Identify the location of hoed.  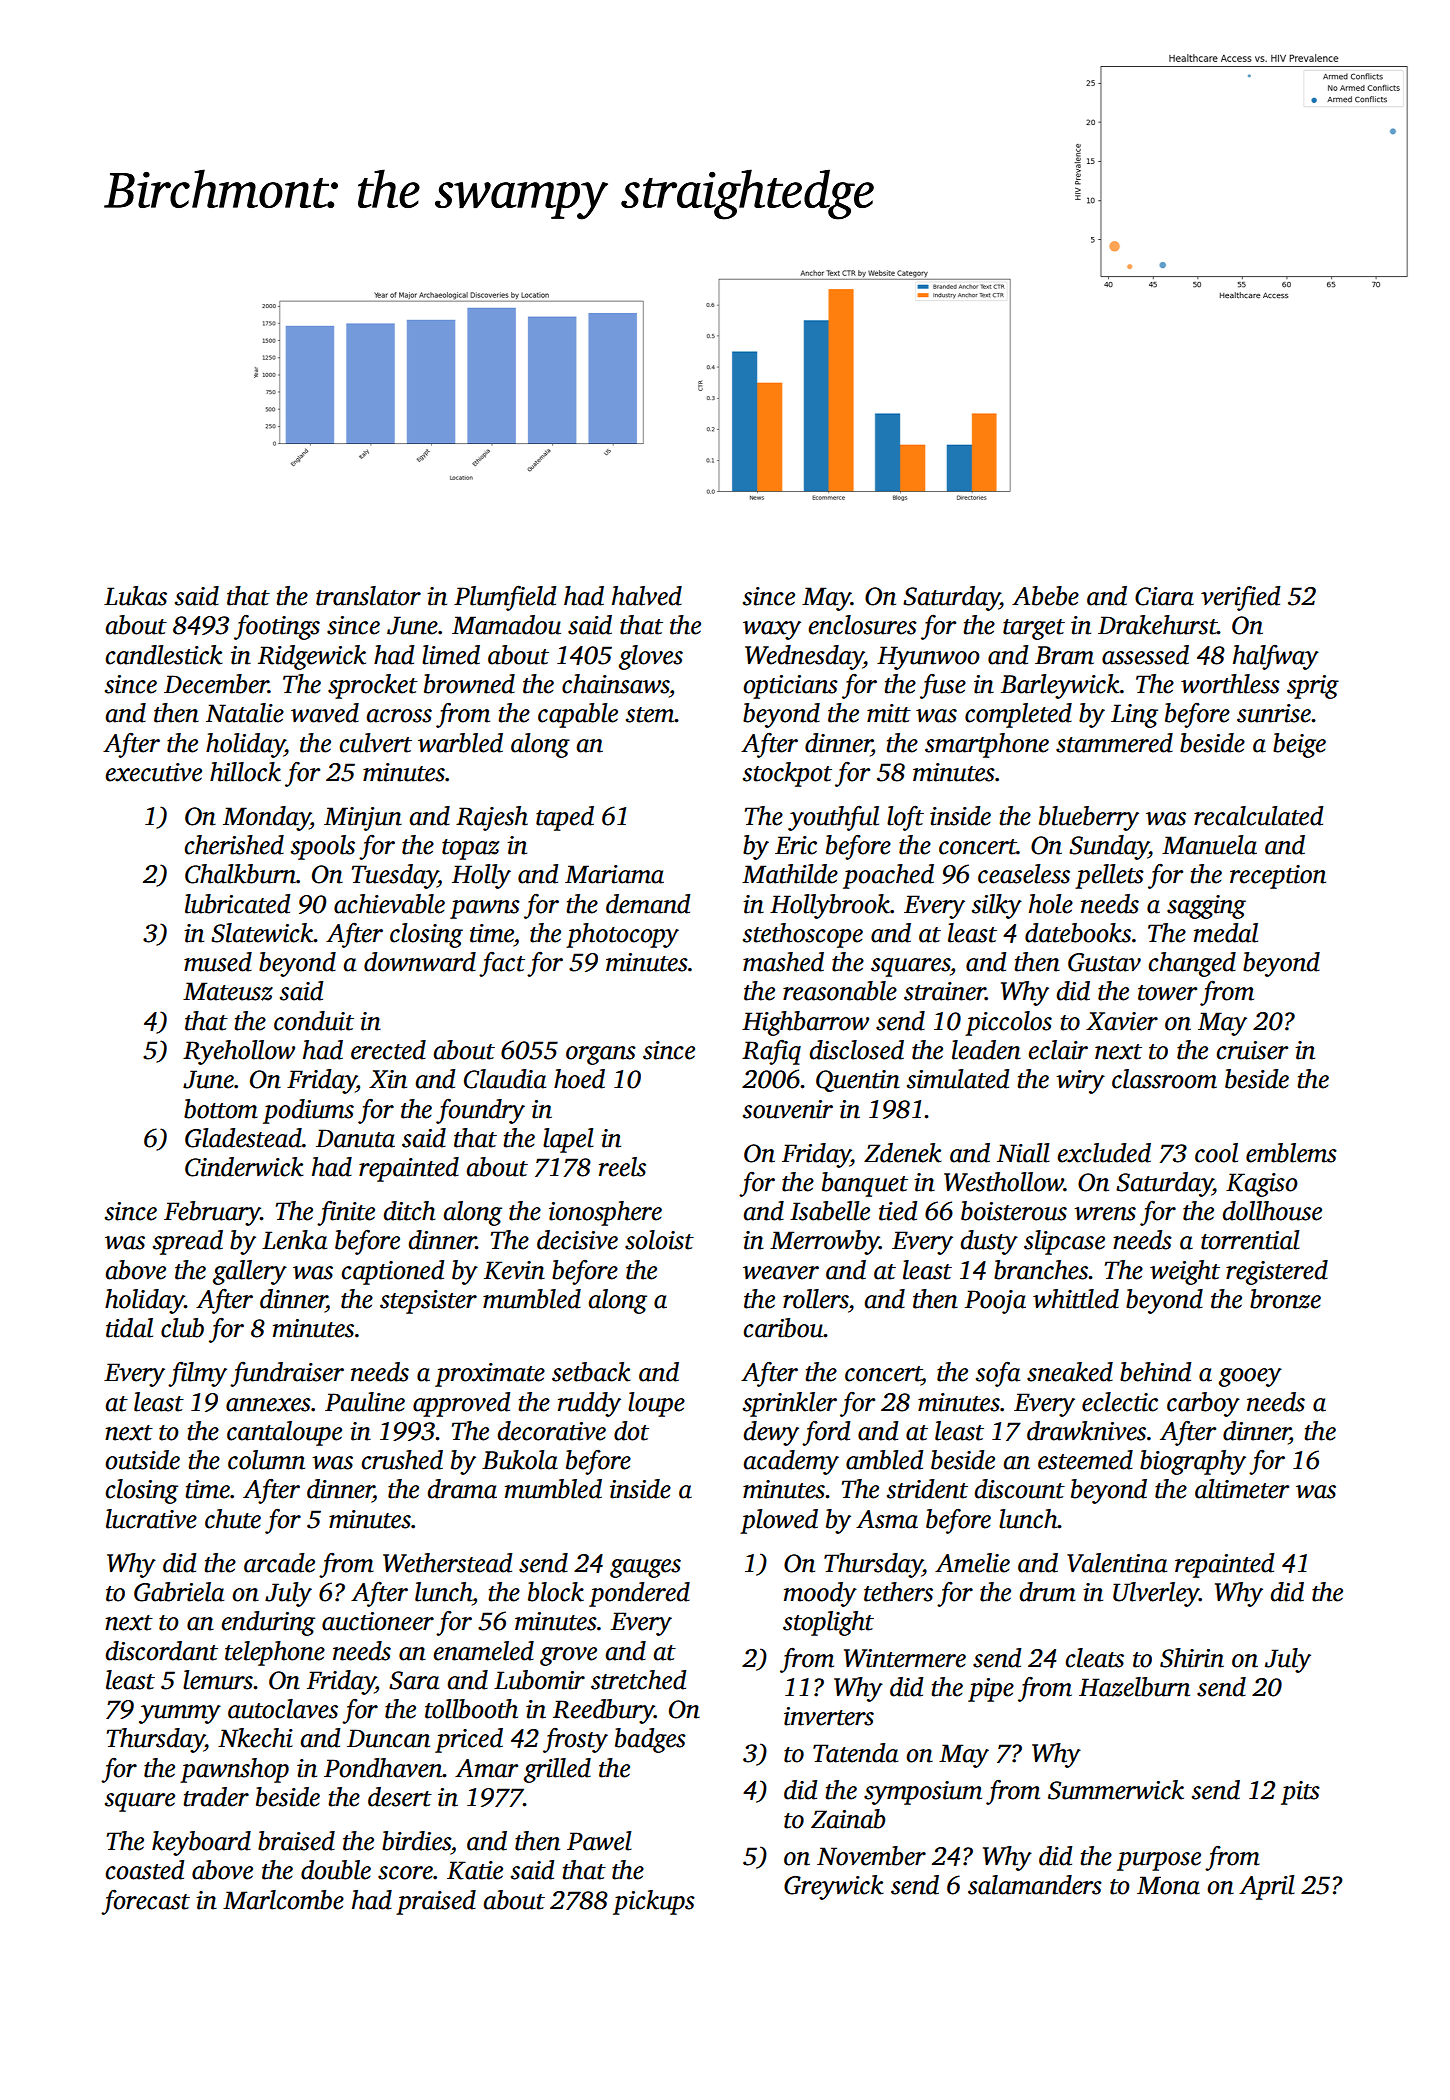
(579, 1079).
